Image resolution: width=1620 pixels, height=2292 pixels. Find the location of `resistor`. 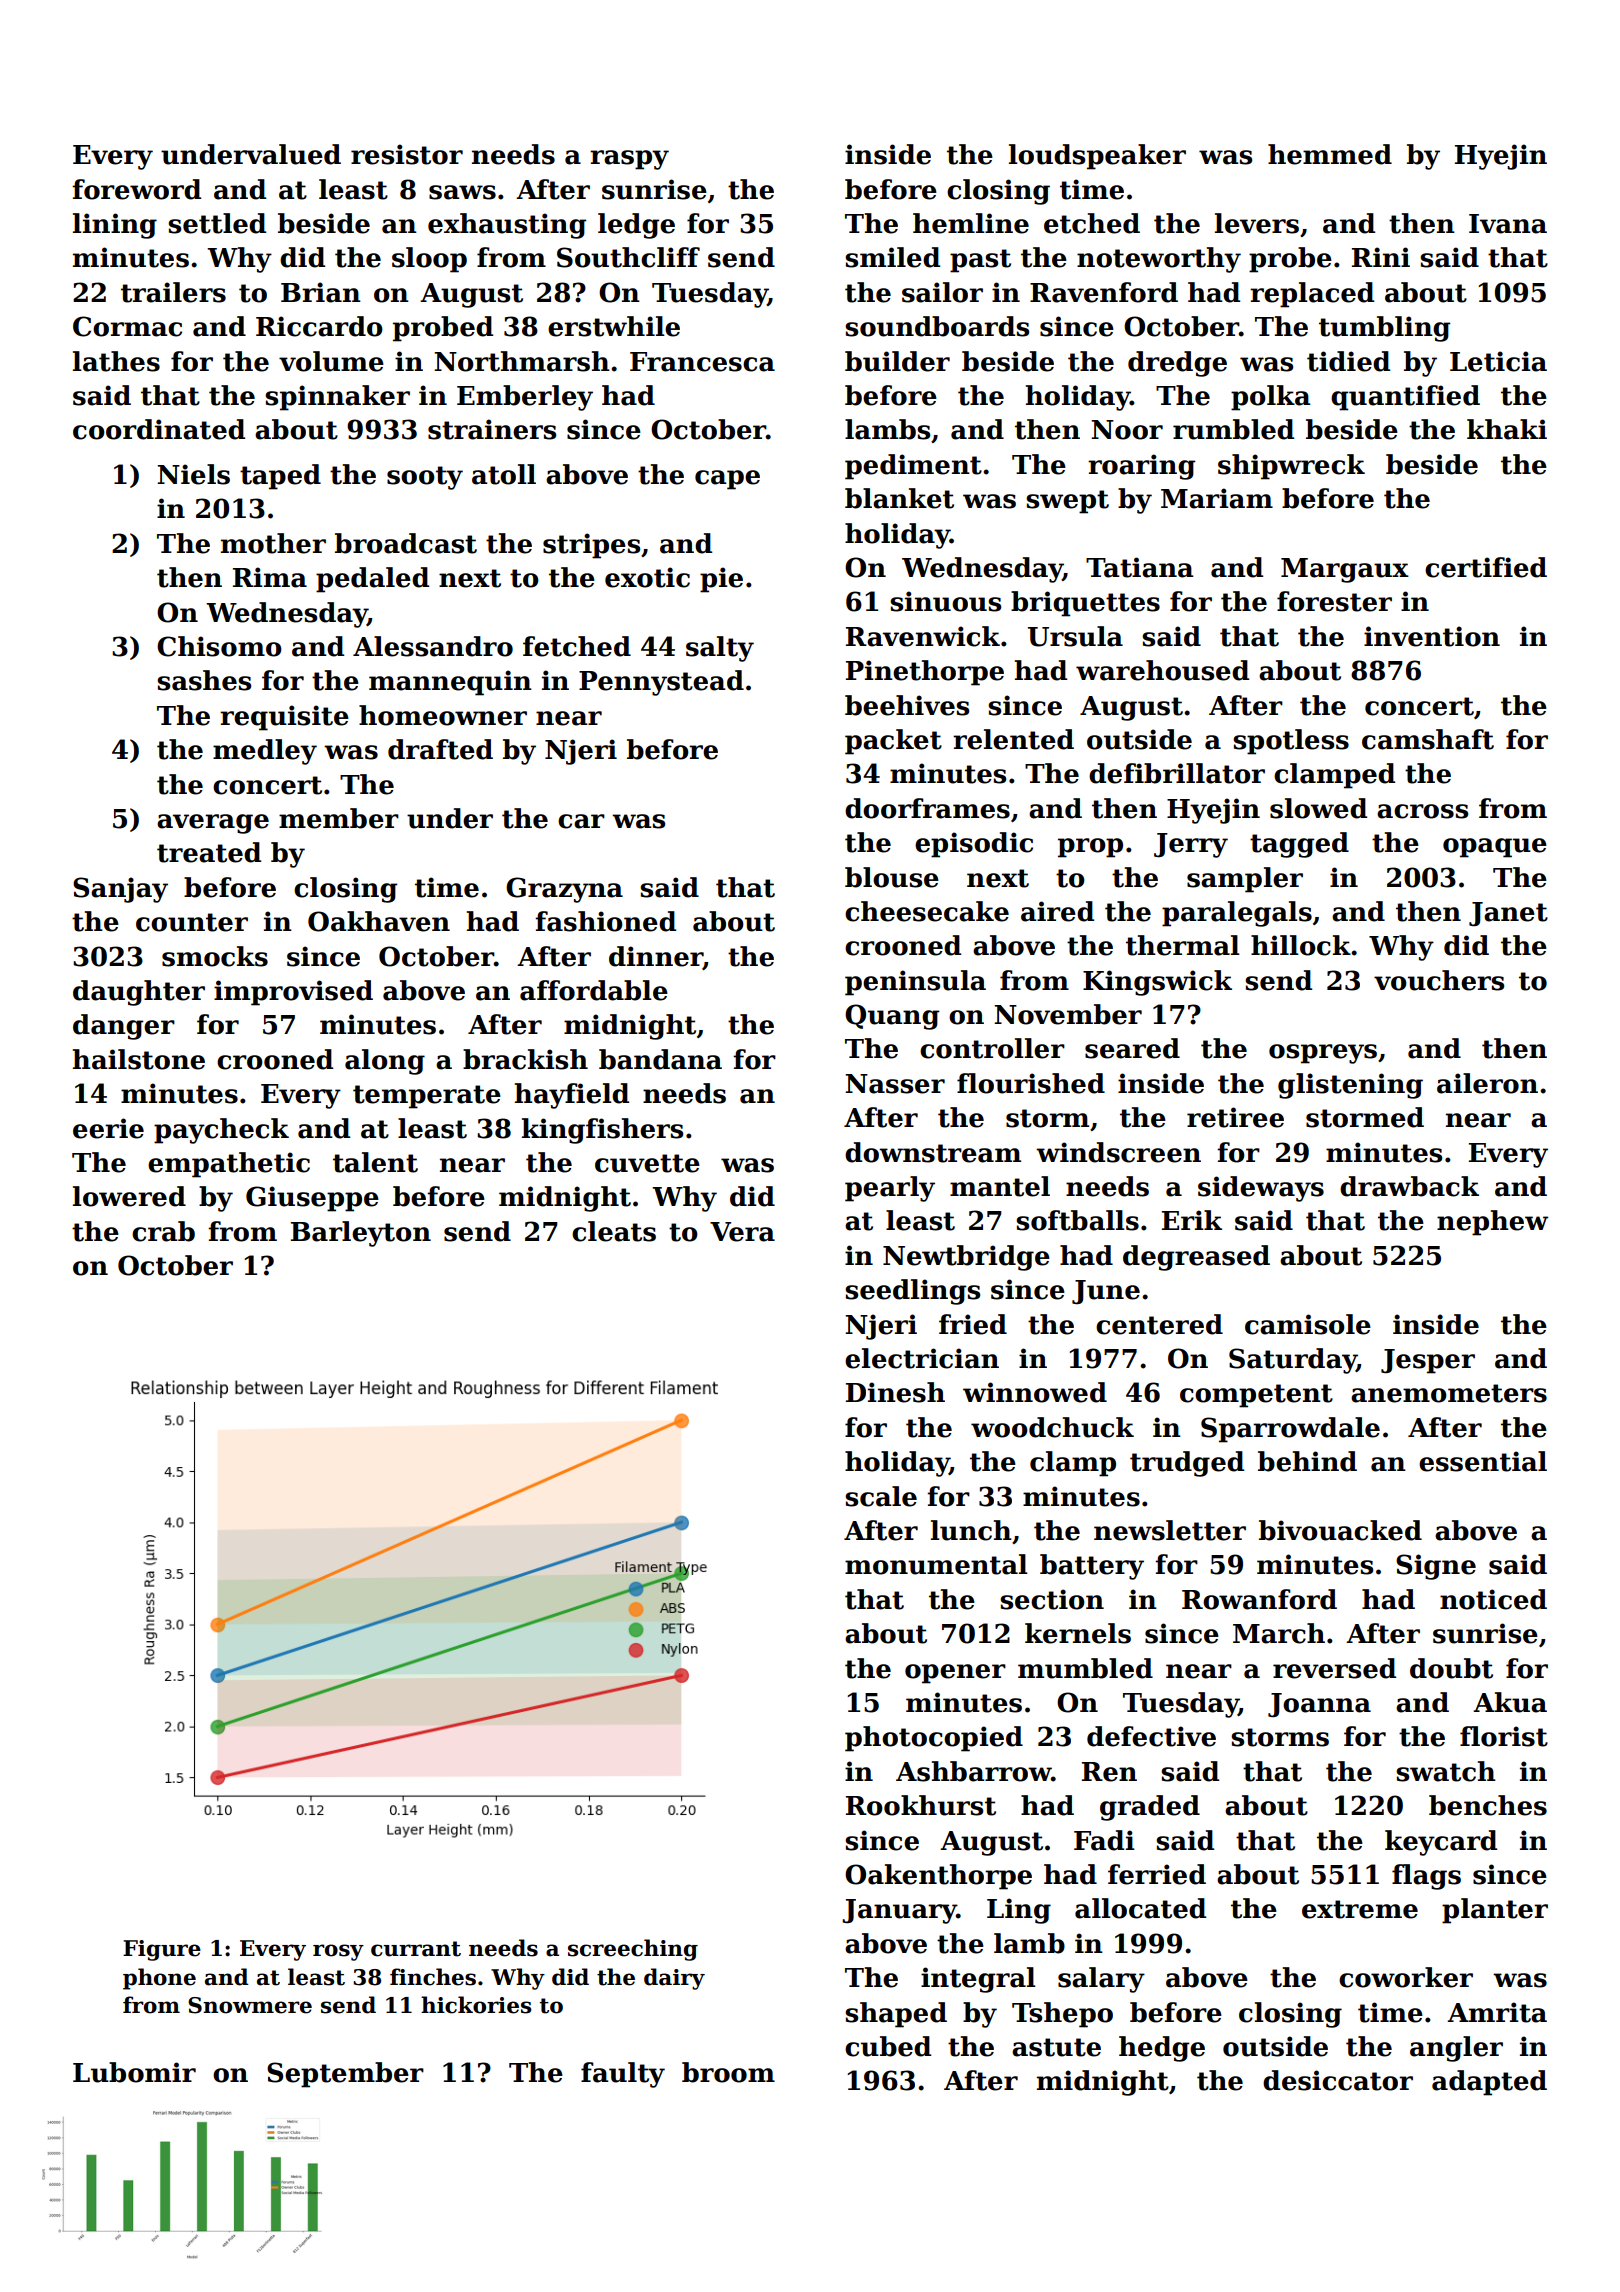

resistor is located at coordinates (407, 154).
